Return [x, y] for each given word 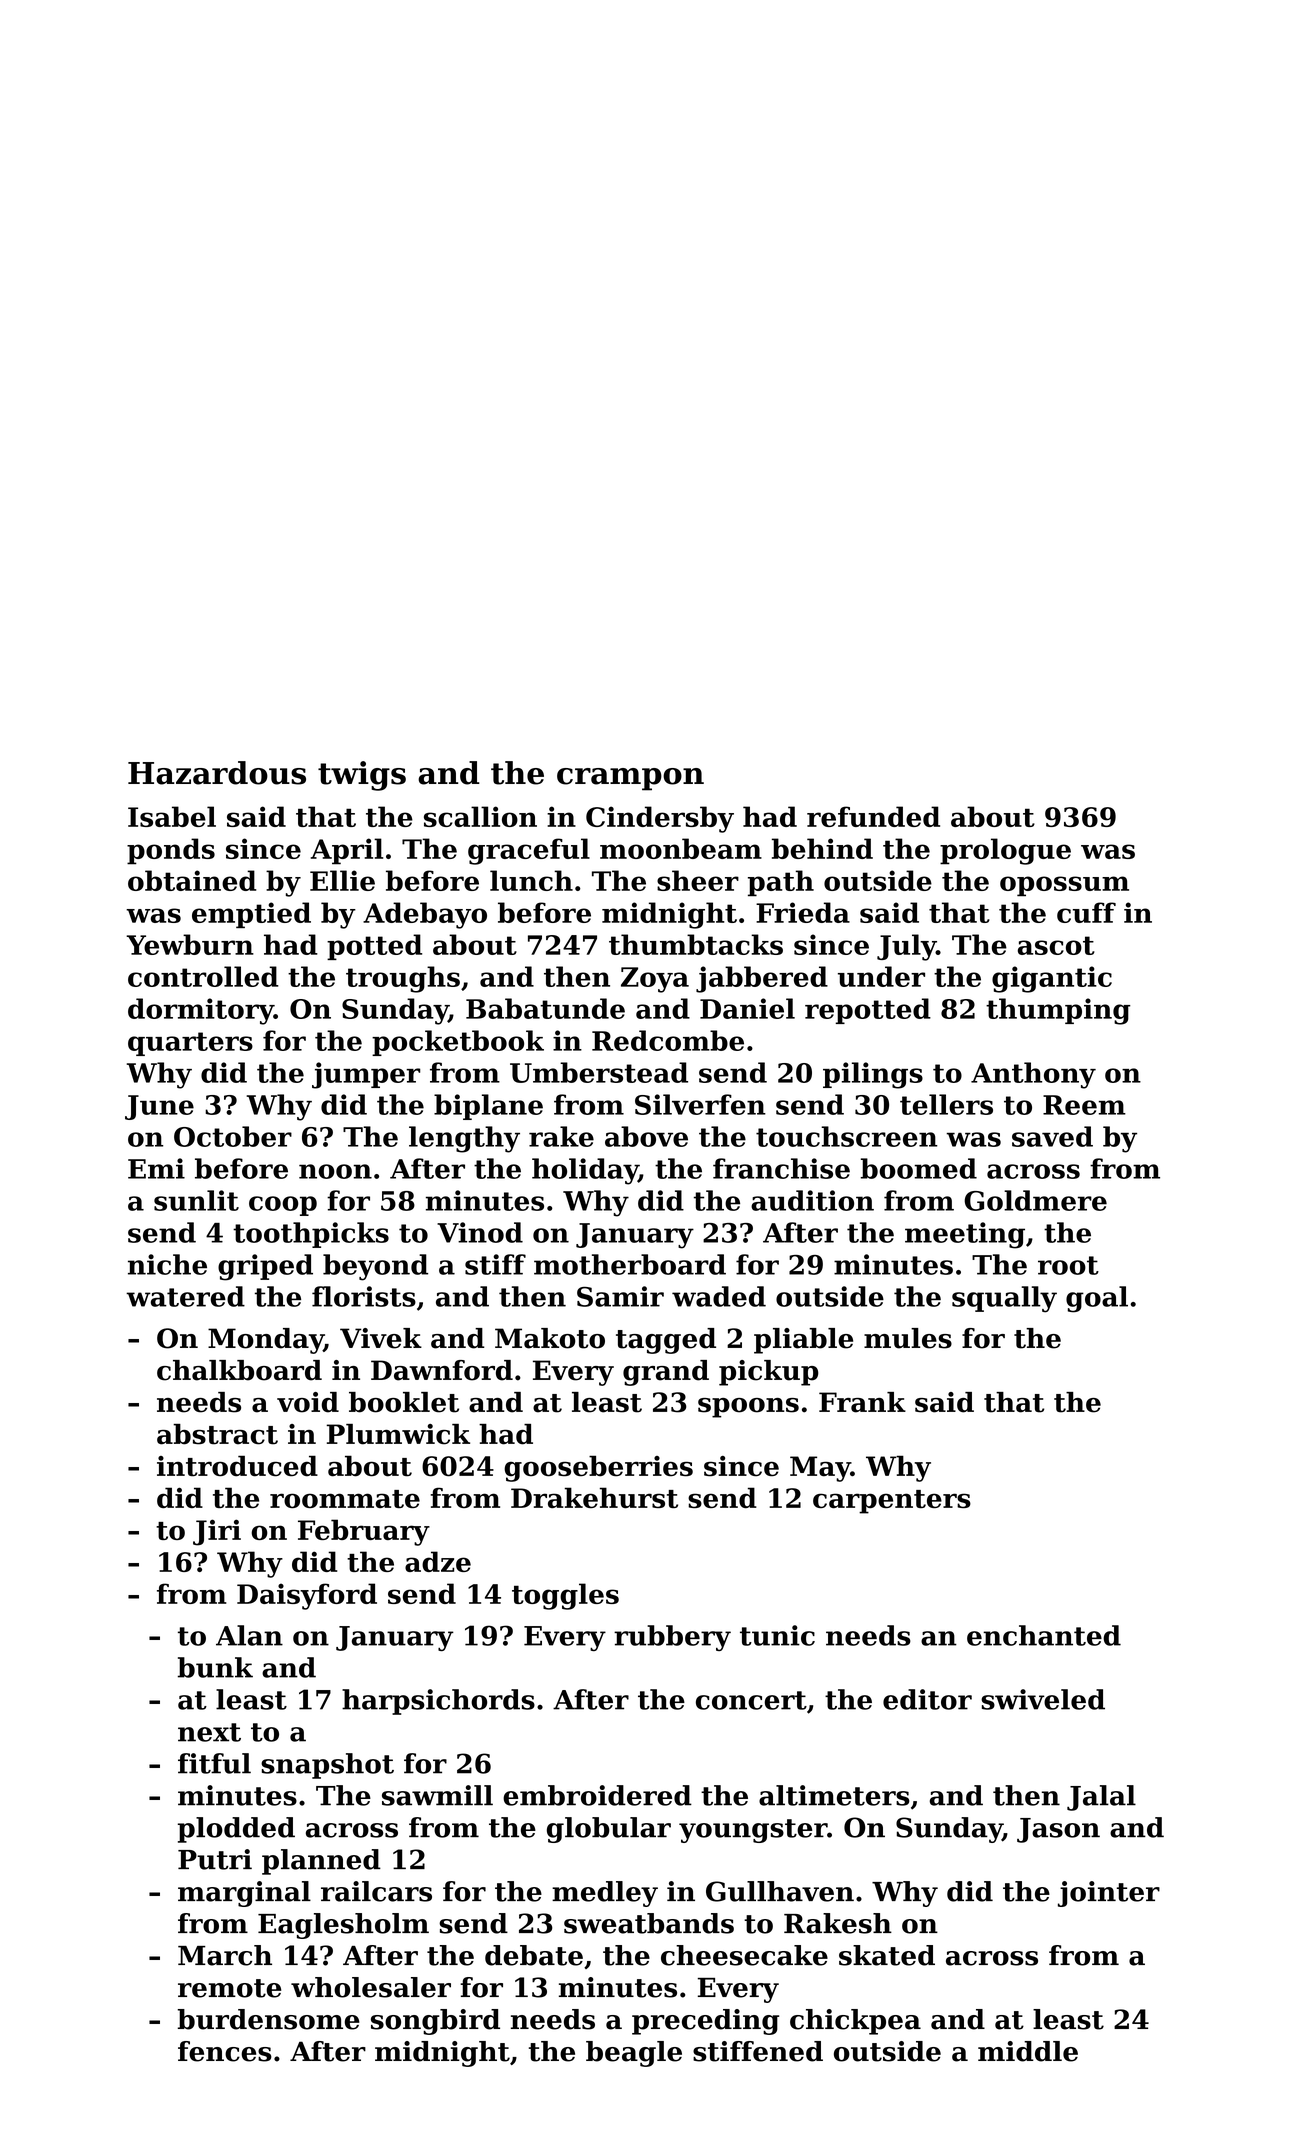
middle [1028, 2051]
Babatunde [545, 1008]
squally [1004, 1299]
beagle [634, 2054]
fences [225, 2051]
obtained [192, 880]
